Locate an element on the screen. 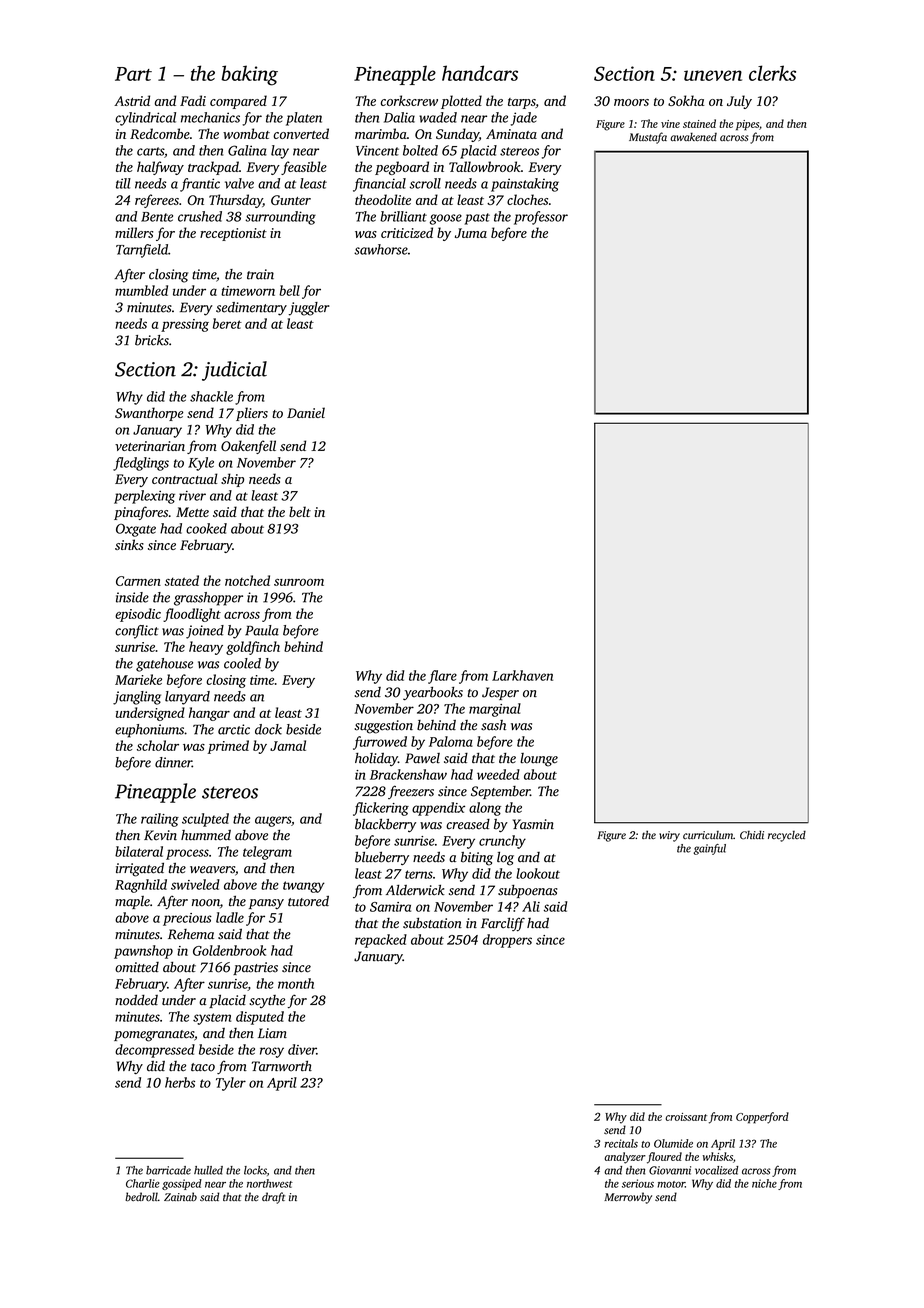  professor is located at coordinates (541, 218).
